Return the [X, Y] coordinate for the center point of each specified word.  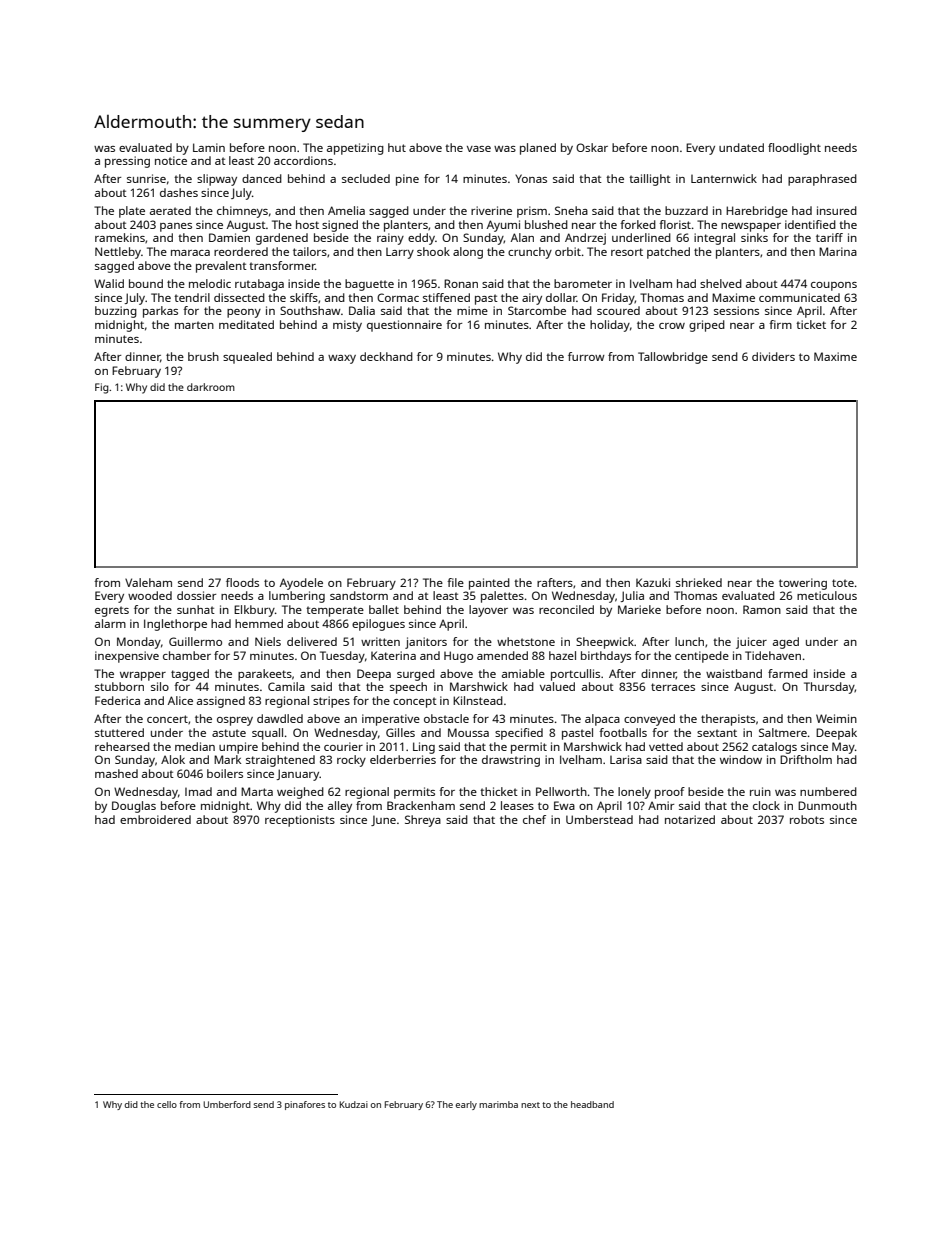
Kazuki [653, 582]
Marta [257, 791]
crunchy [530, 253]
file [455, 582]
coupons [834, 286]
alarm [110, 623]
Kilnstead [478, 700]
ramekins [120, 237]
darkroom [211, 387]
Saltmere [783, 732]
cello [167, 1104]
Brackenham [421, 805]
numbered [828, 791]
